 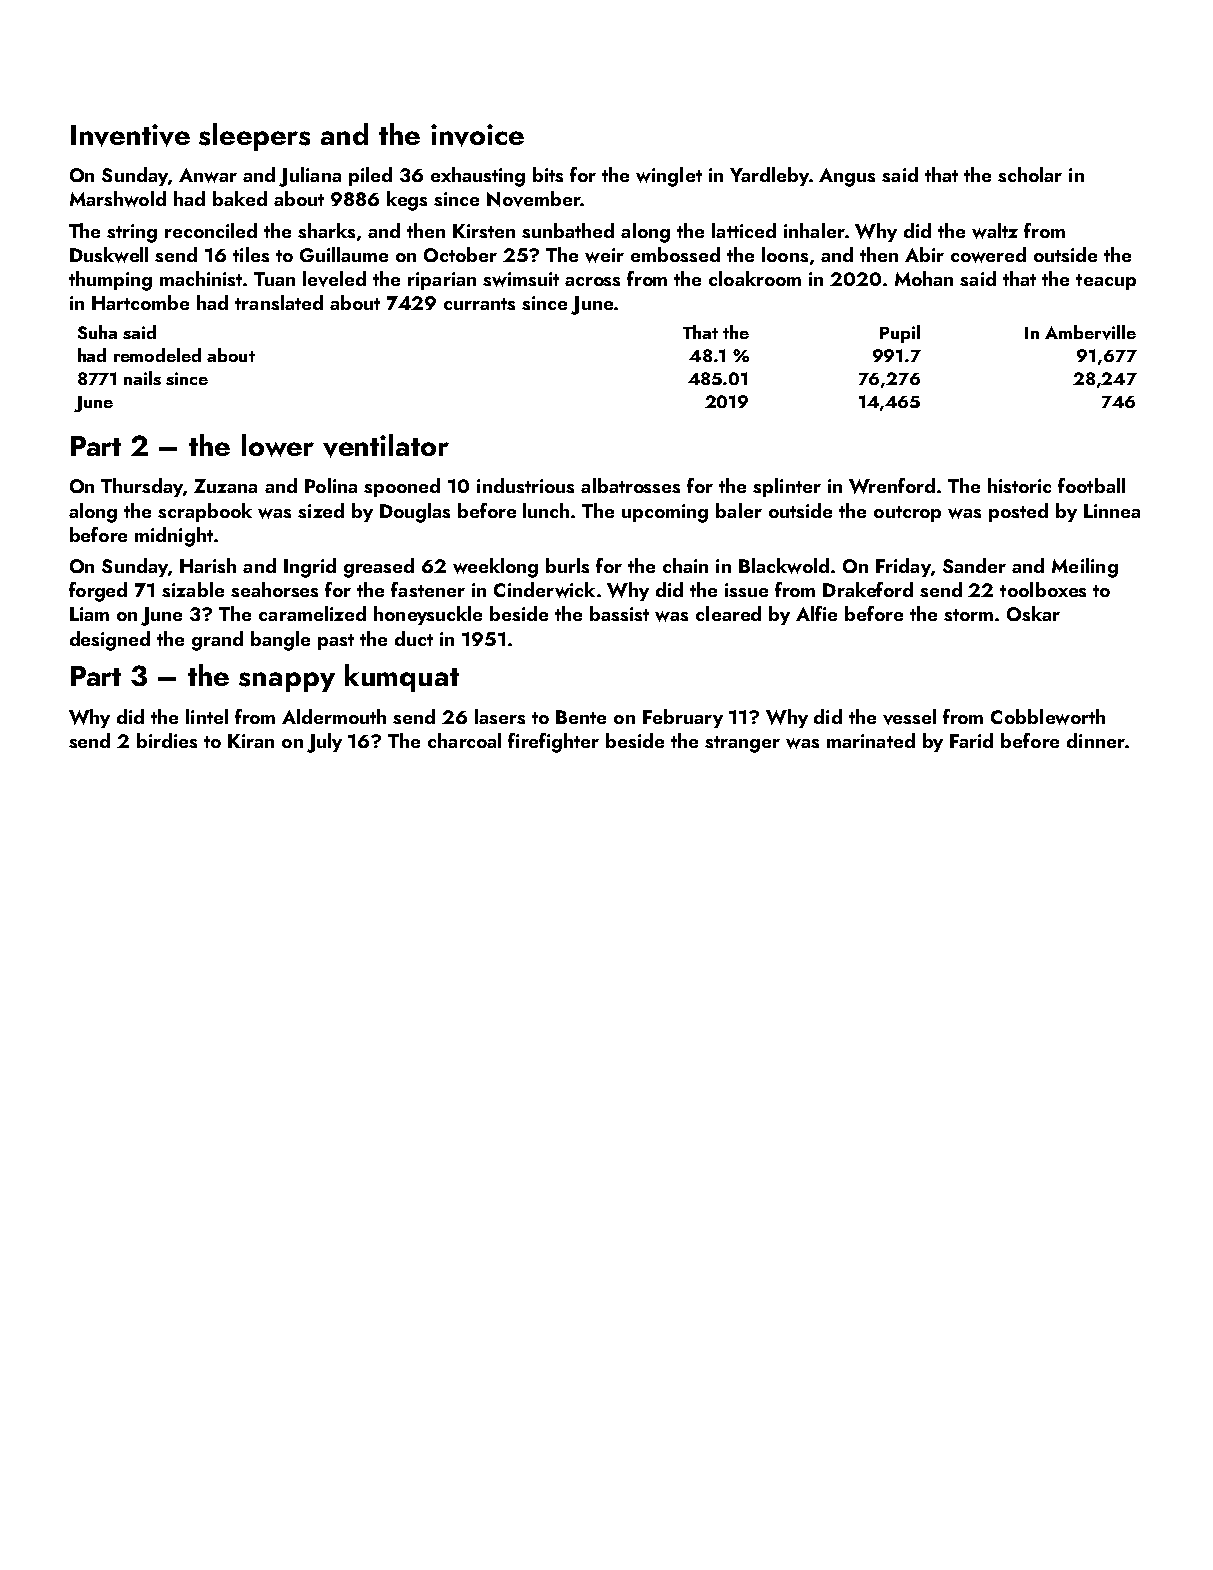 I want to click on kegs, so click(x=407, y=201).
